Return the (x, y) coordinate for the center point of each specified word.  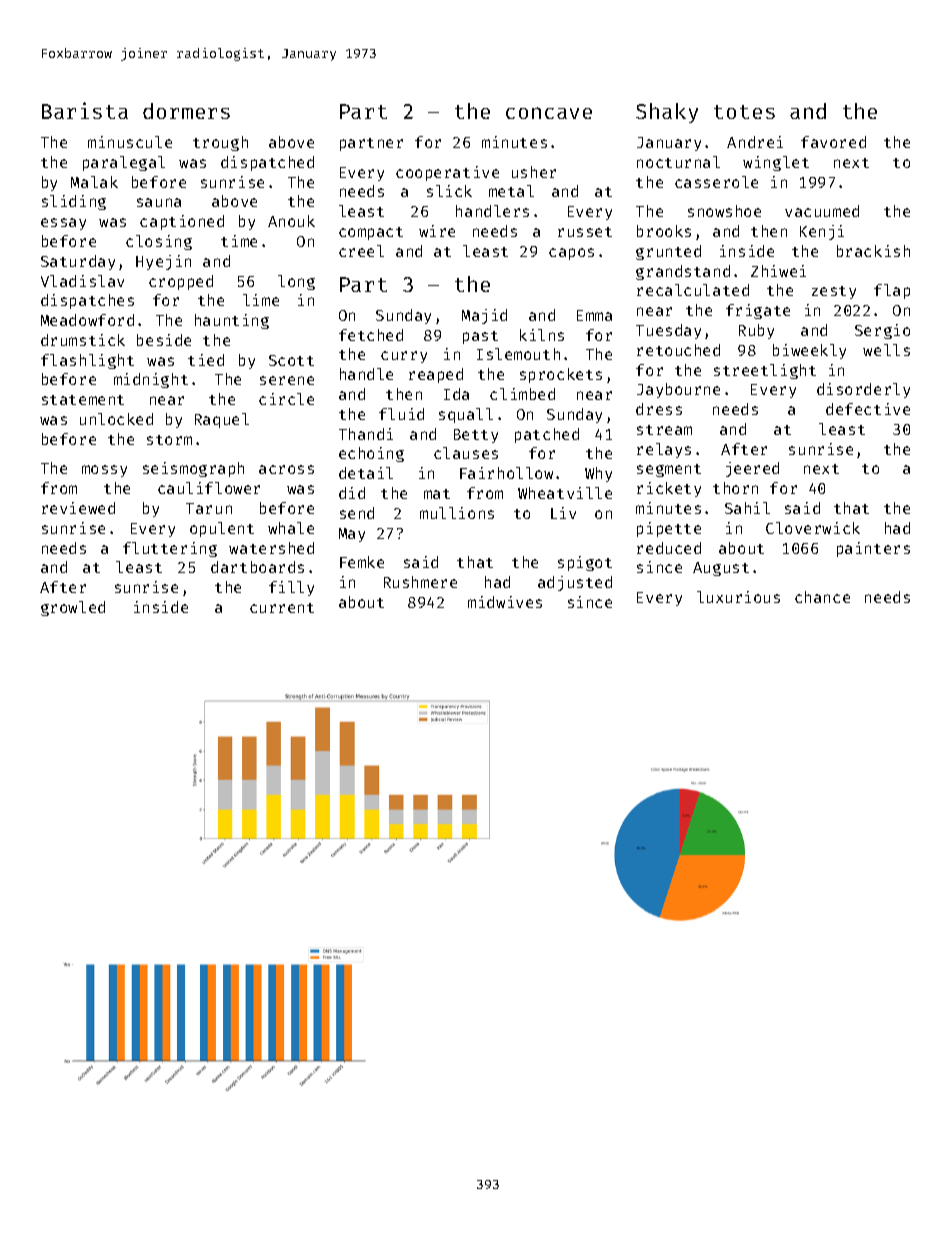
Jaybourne (678, 390)
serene (287, 380)
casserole (716, 182)
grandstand (683, 272)
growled (73, 608)
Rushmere (420, 582)
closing (159, 242)
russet (585, 232)
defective (868, 409)
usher (534, 172)
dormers (186, 111)
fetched (371, 335)
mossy (104, 471)
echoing (371, 454)
